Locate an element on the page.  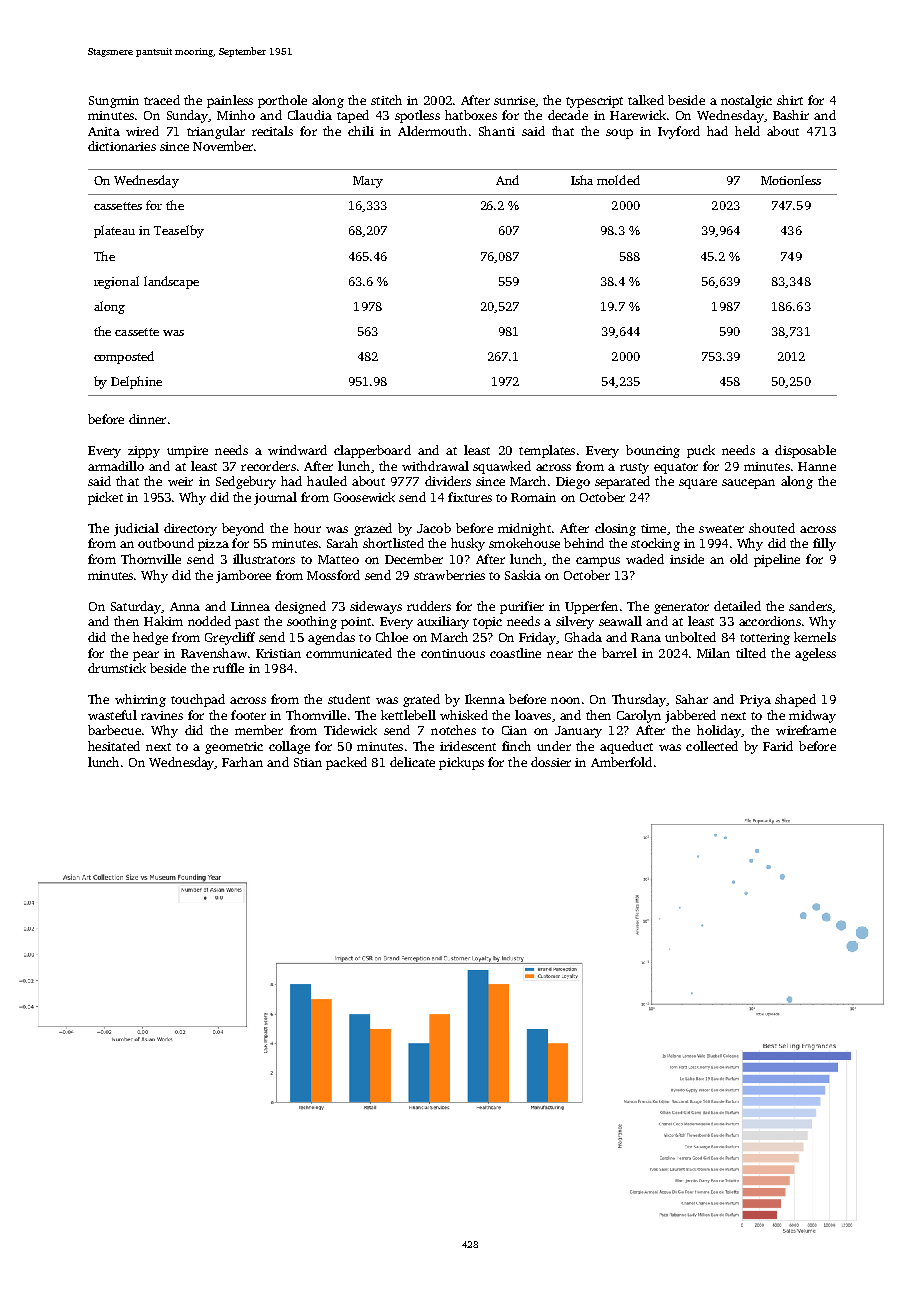
Isha is located at coordinates (582, 180).
